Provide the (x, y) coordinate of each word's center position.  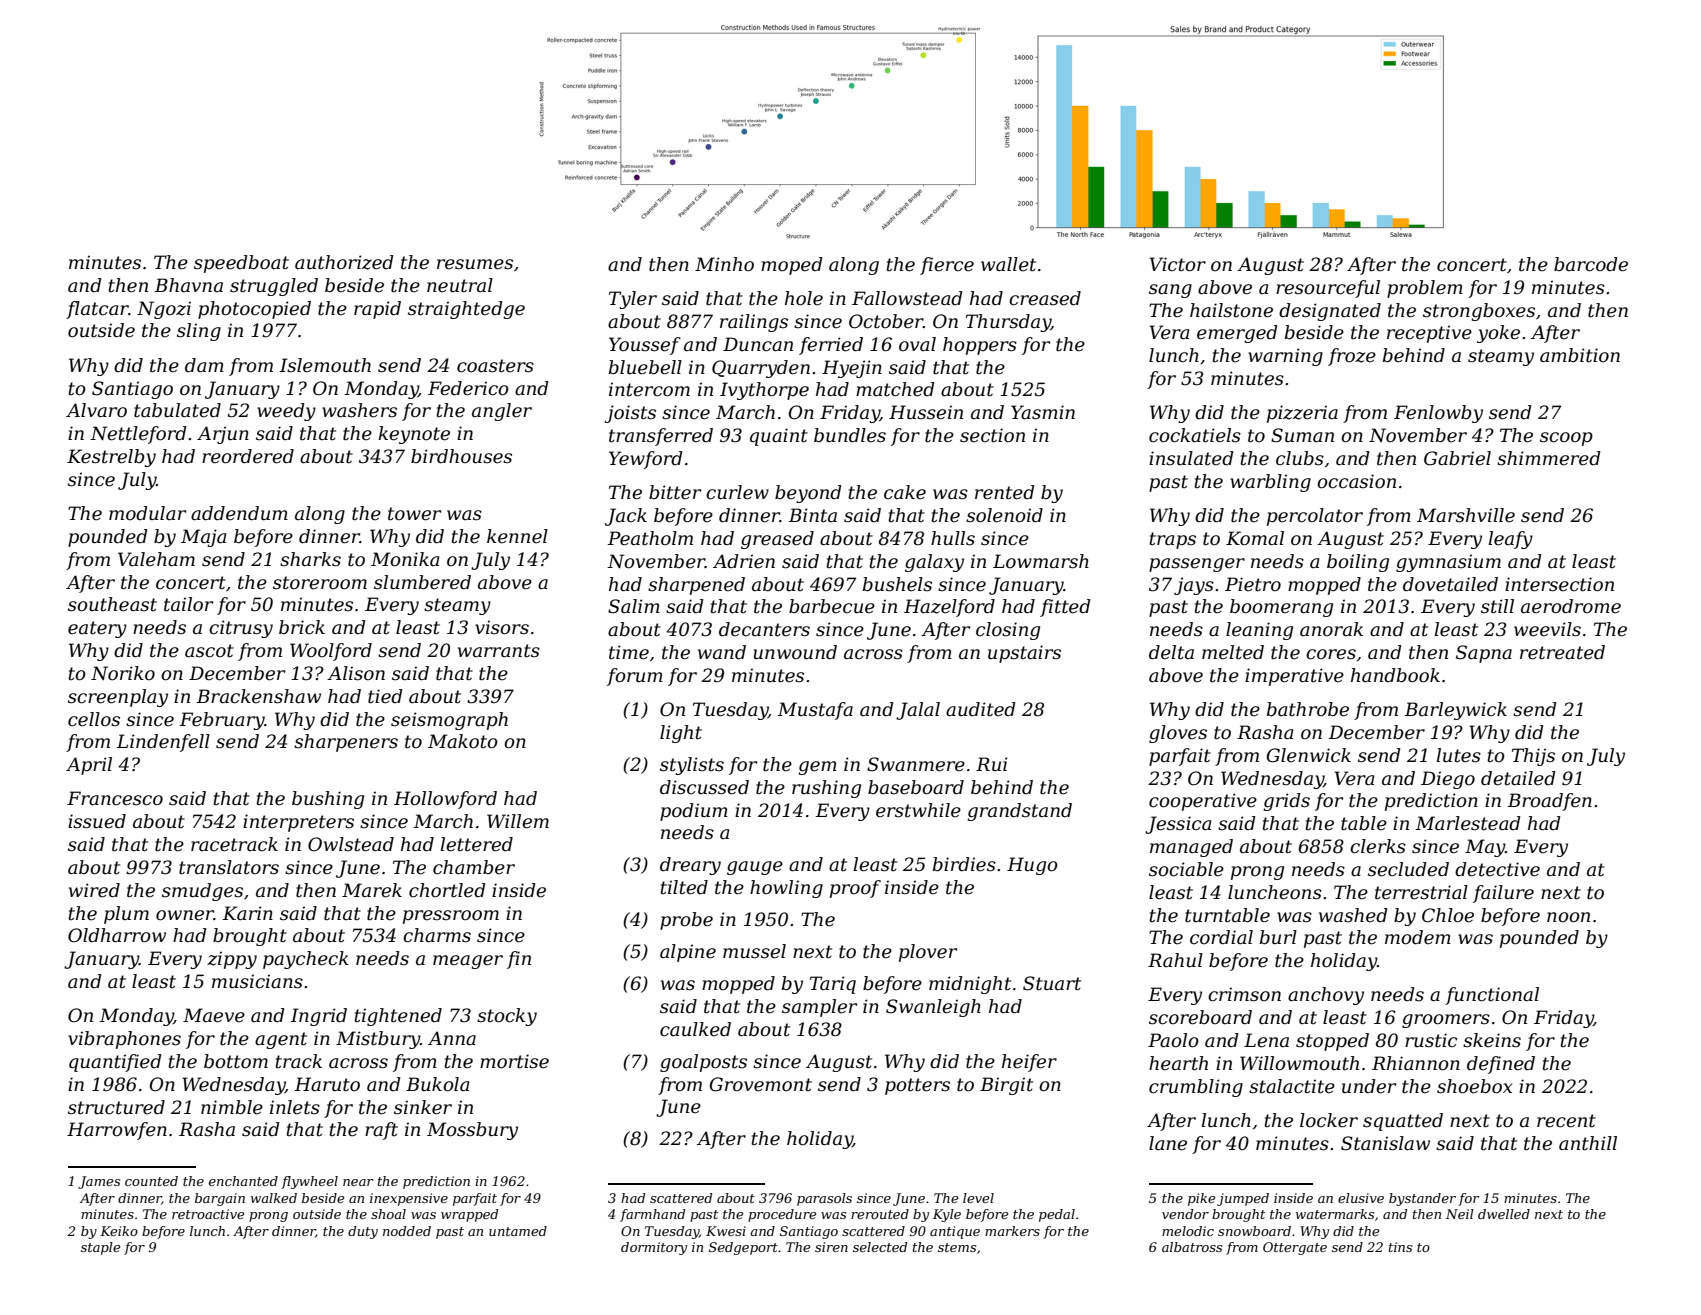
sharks (310, 559)
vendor (1185, 1214)
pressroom (451, 917)
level (978, 1198)
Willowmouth (1299, 1063)
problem (1425, 289)
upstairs (1024, 654)
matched (895, 389)
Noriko (123, 673)
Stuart (1052, 983)
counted (151, 1181)
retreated (1562, 652)
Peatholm (650, 538)
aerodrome (1571, 606)
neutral (460, 285)
